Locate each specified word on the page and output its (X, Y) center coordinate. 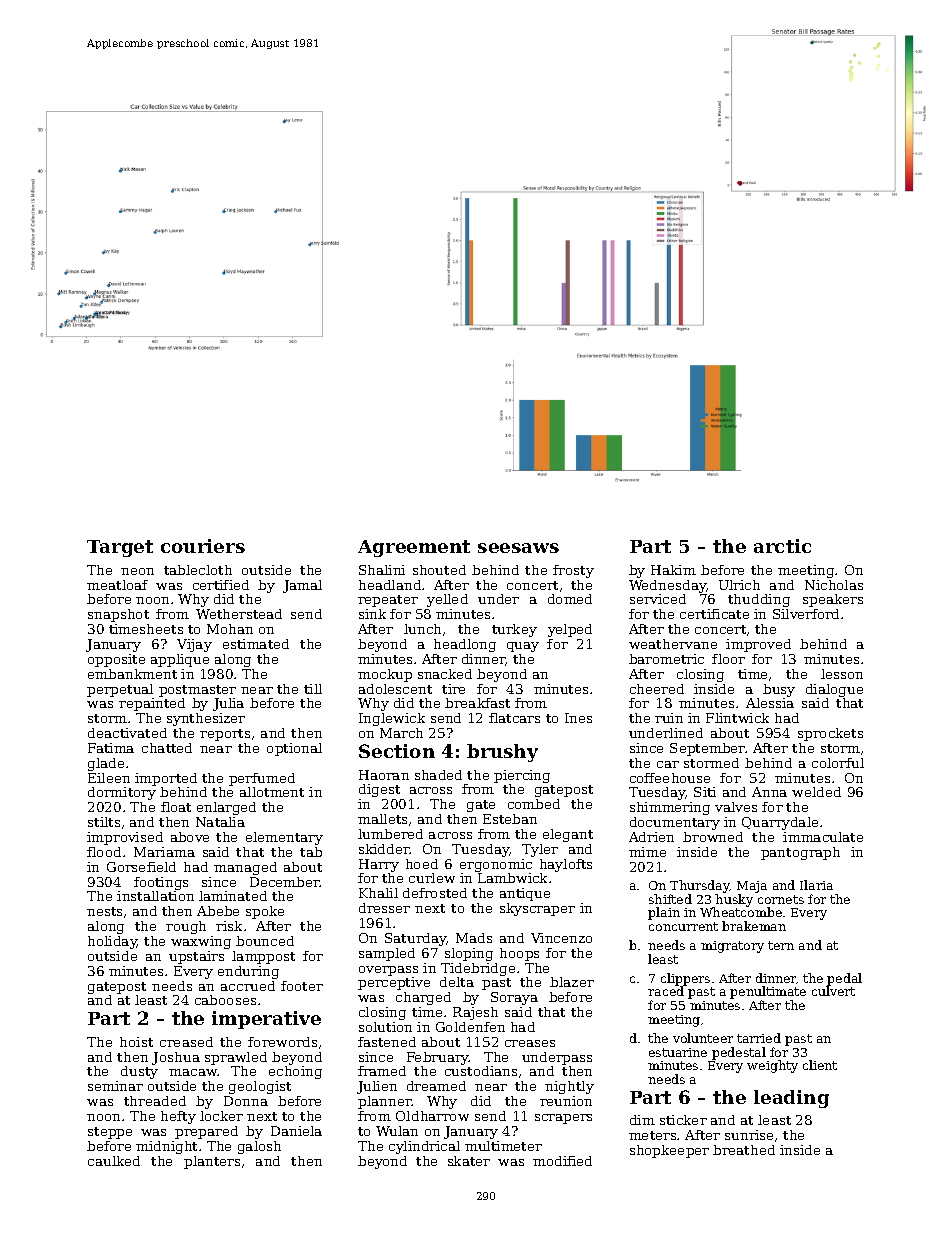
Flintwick (737, 718)
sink (372, 614)
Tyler (540, 850)
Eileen (109, 778)
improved (758, 645)
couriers (203, 546)
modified (562, 1161)
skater (469, 1161)
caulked (114, 1161)
